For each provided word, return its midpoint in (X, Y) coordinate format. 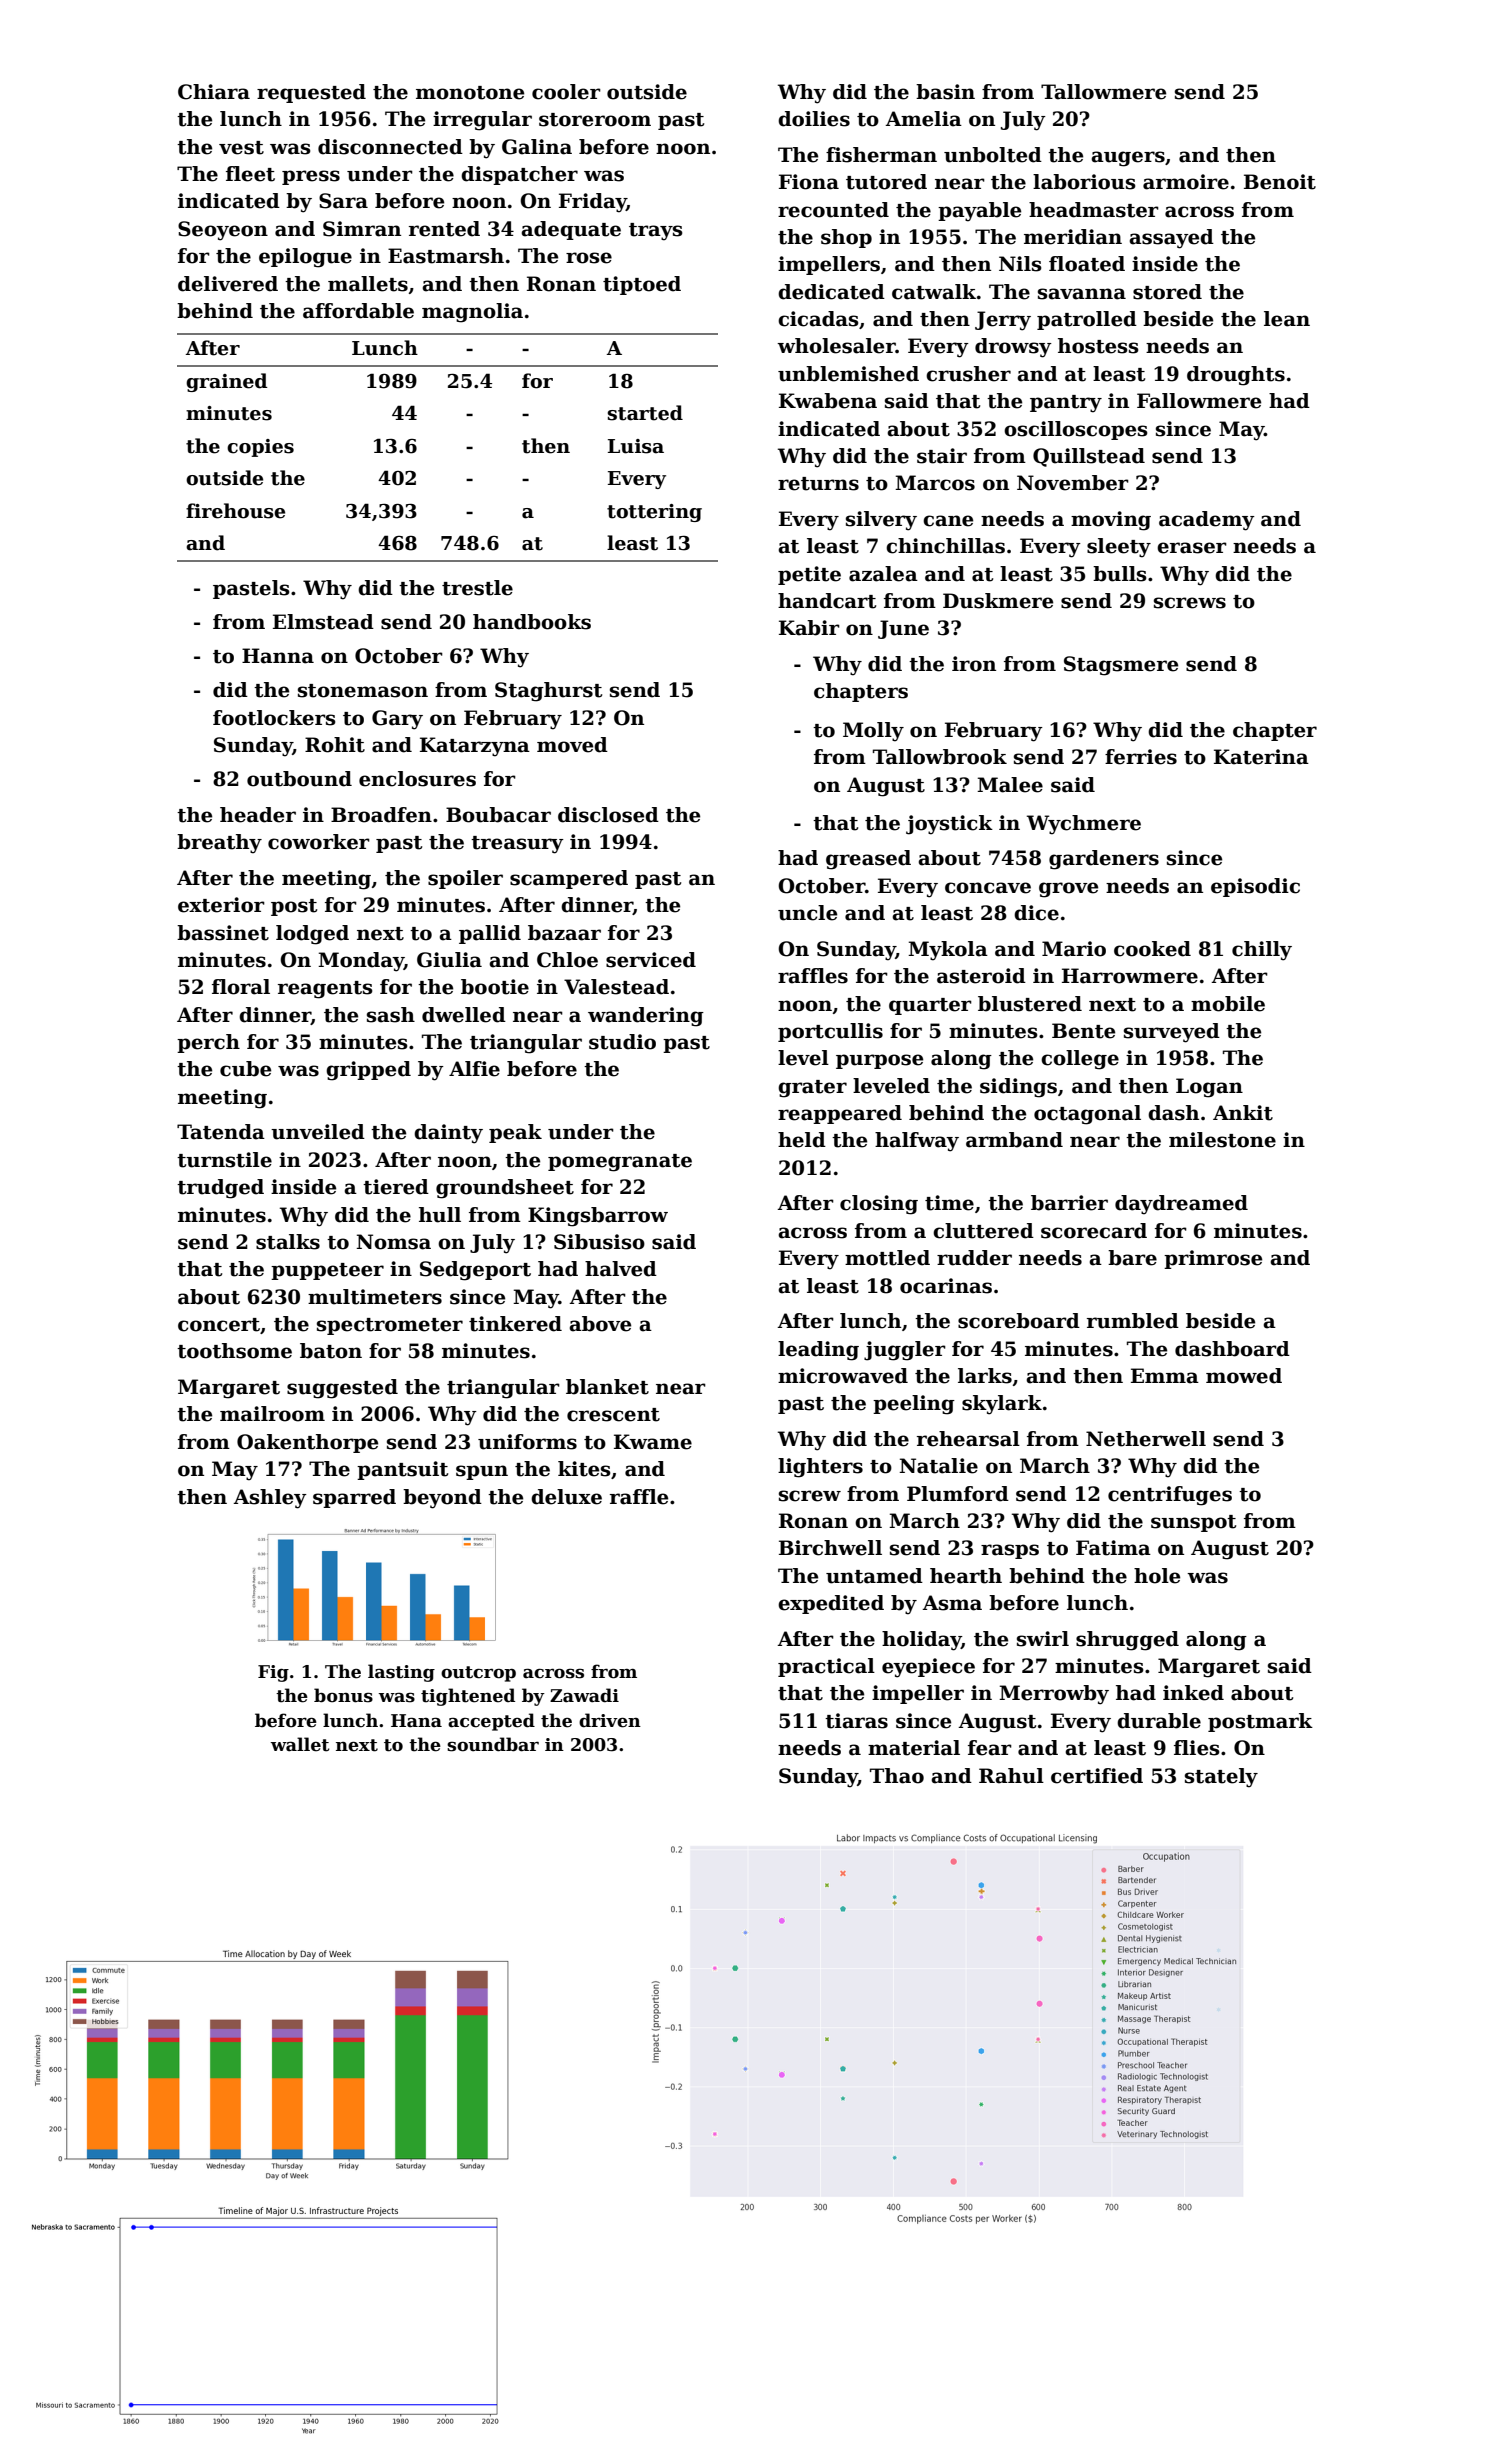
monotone (470, 93)
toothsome (234, 1351)
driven (610, 1720)
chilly (1262, 951)
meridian (1073, 237)
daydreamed (1181, 1205)
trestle (477, 588)
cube (245, 1069)
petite (809, 575)
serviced (651, 960)
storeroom (595, 120)
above (600, 1324)
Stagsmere (1121, 666)
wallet (300, 1744)
